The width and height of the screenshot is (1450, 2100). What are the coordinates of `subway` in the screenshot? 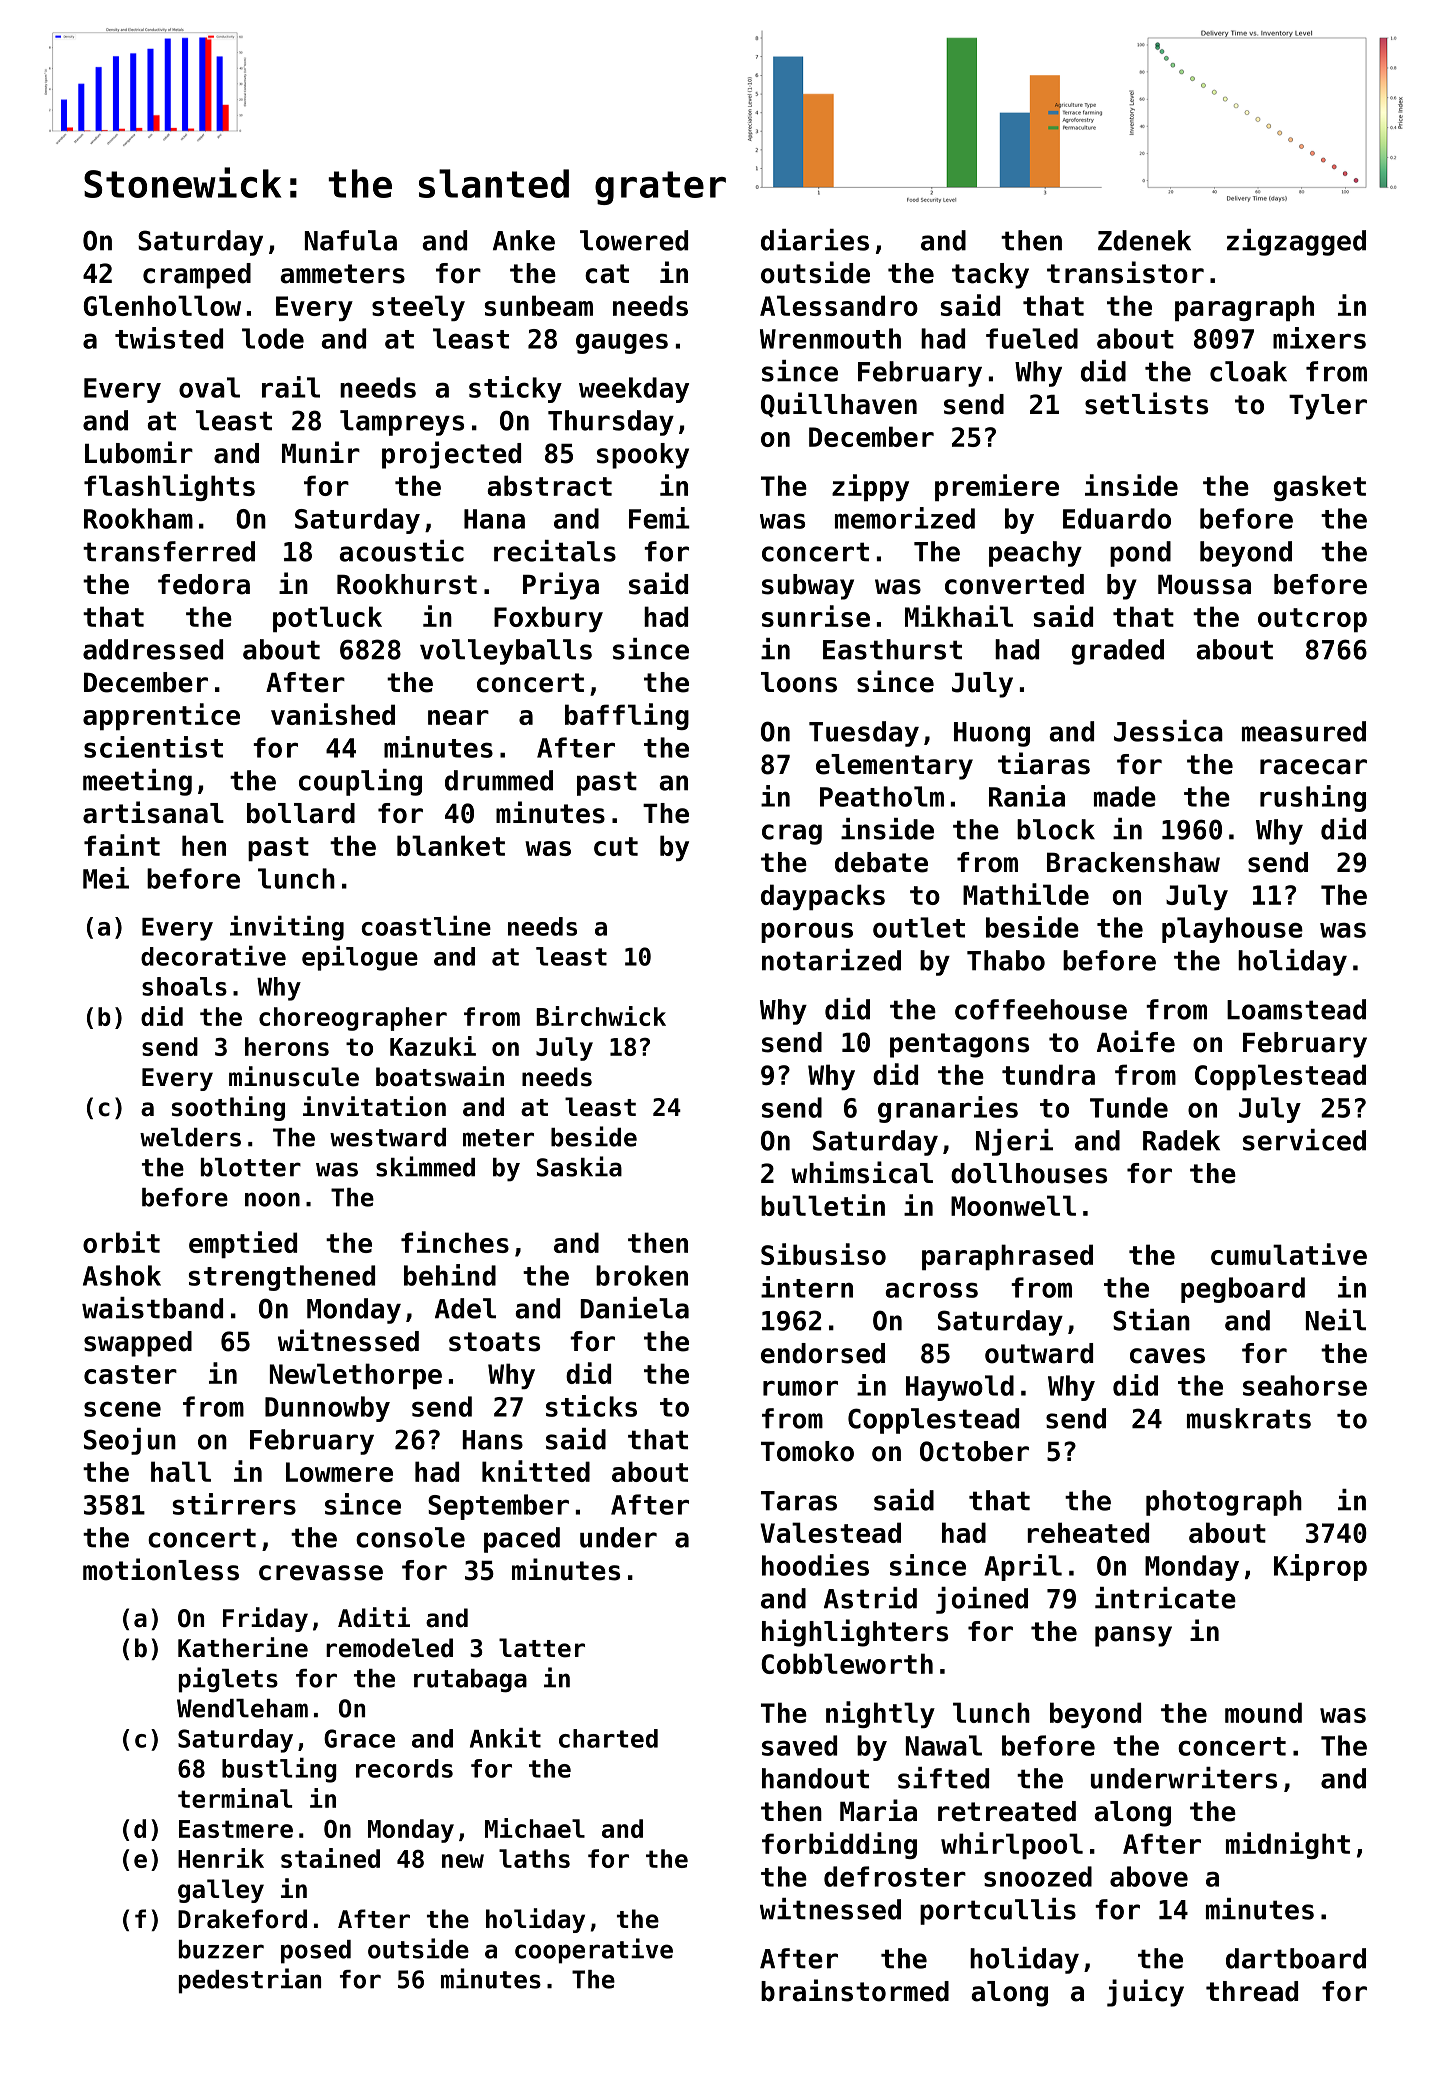 It's located at (808, 587).
